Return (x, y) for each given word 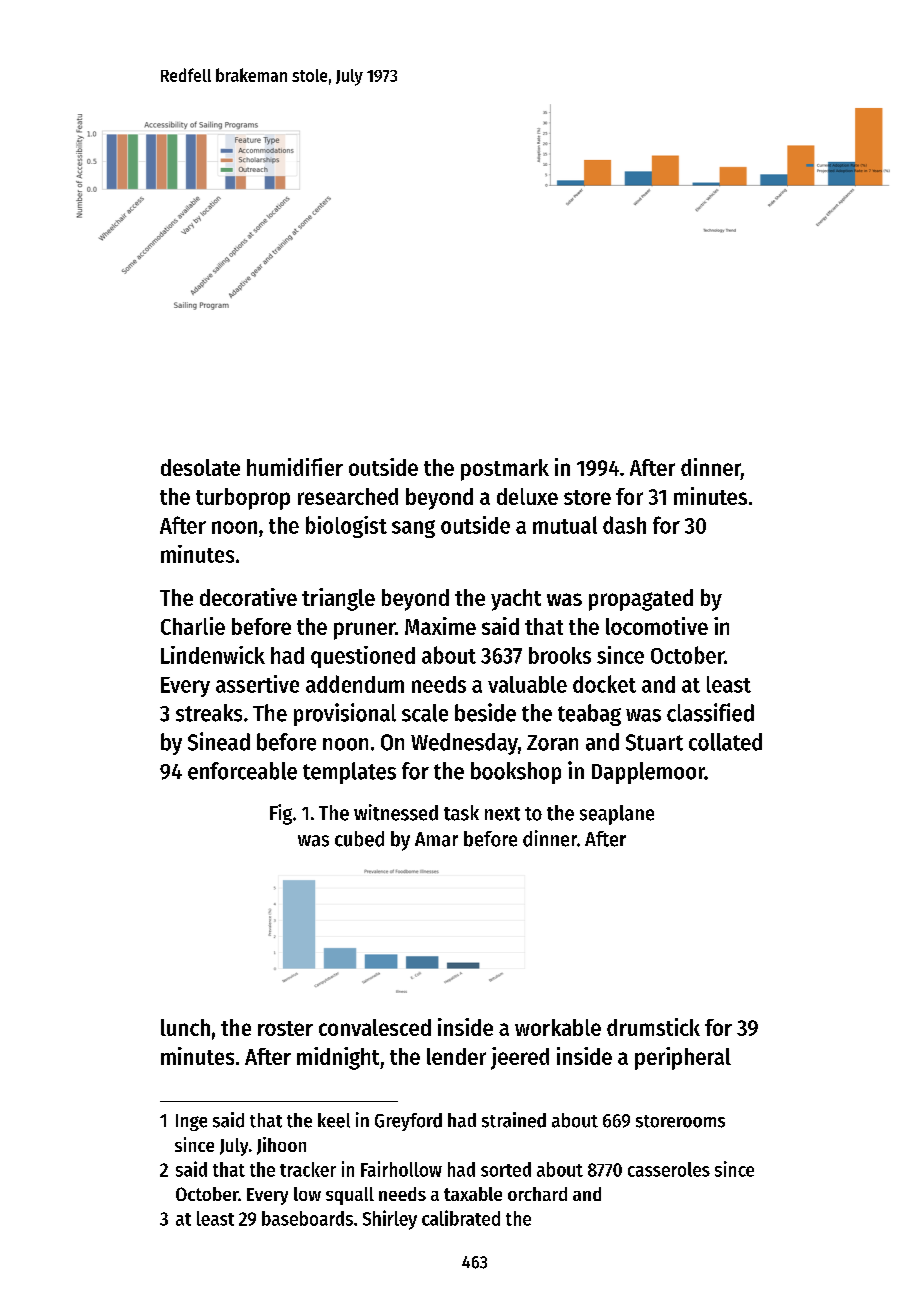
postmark (505, 470)
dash (624, 525)
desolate (200, 467)
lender (456, 1056)
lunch (185, 1027)
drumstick (653, 1027)
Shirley (390, 1220)
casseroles (669, 1169)
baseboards (307, 1218)
